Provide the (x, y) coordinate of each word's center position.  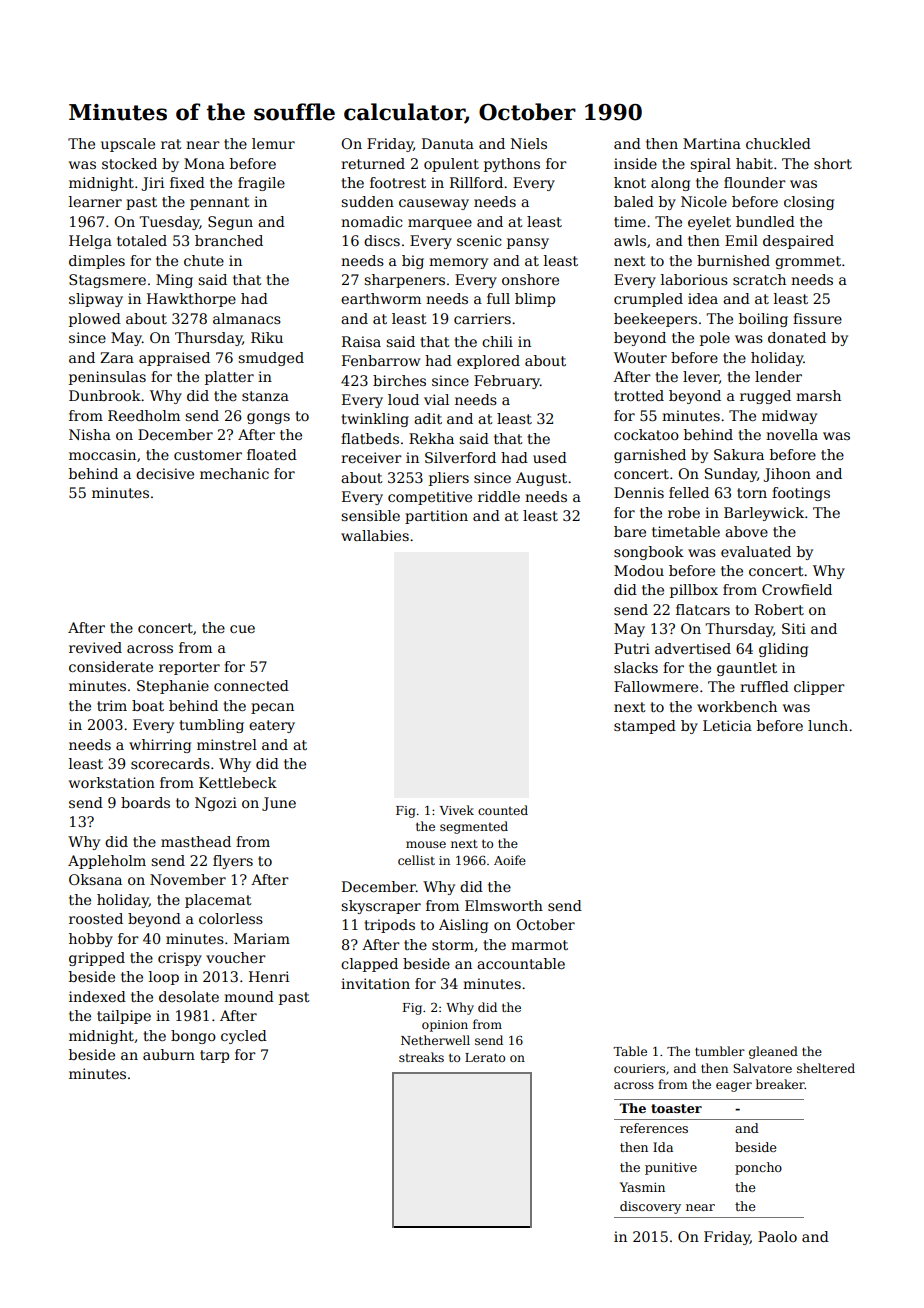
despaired (798, 242)
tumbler (720, 1051)
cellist (416, 860)
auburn (169, 1054)
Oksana (95, 879)
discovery (650, 1207)
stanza (265, 396)
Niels (529, 143)
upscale (128, 145)
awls (630, 240)
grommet (808, 262)
